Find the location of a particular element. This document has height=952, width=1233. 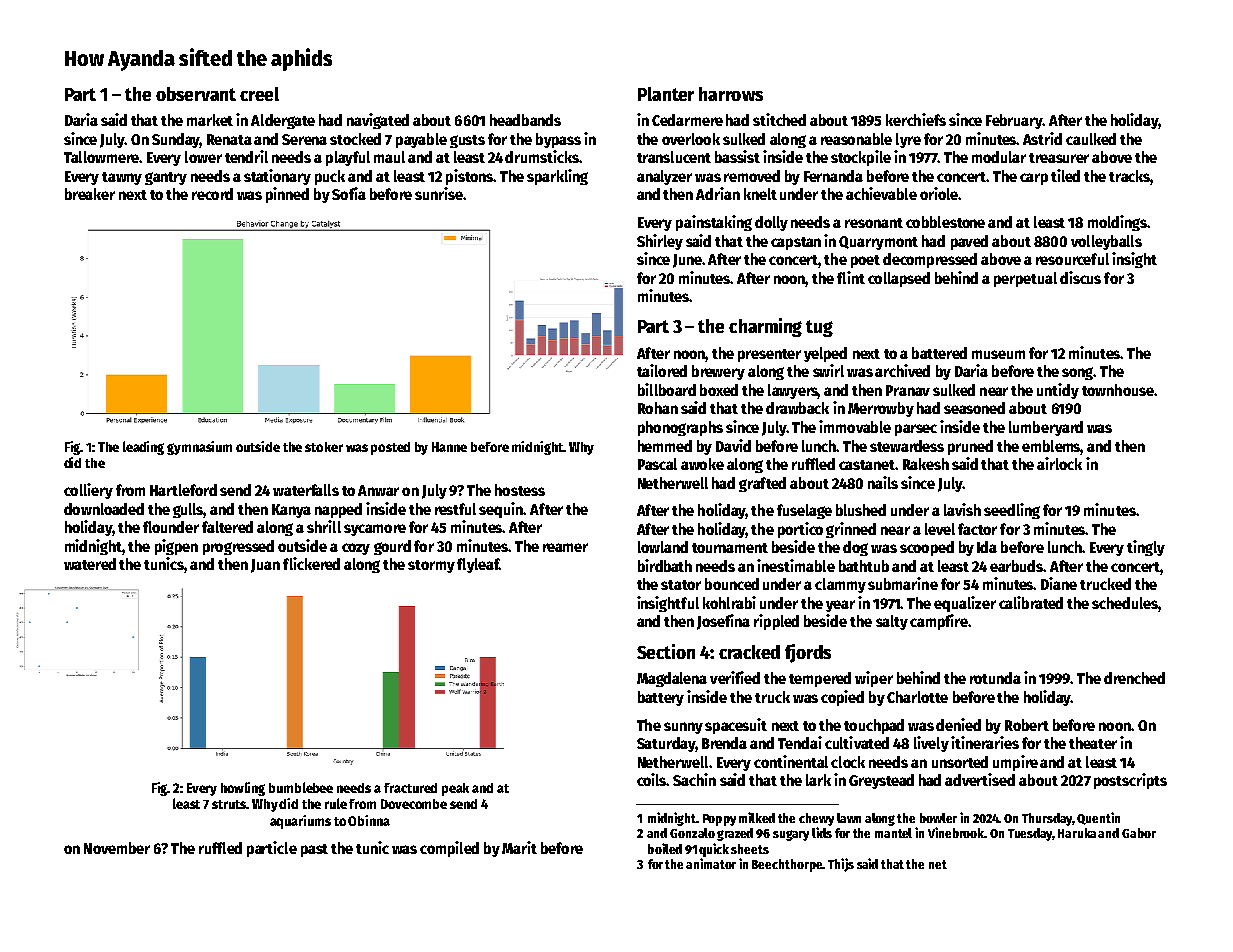

flickered is located at coordinates (311, 563).
